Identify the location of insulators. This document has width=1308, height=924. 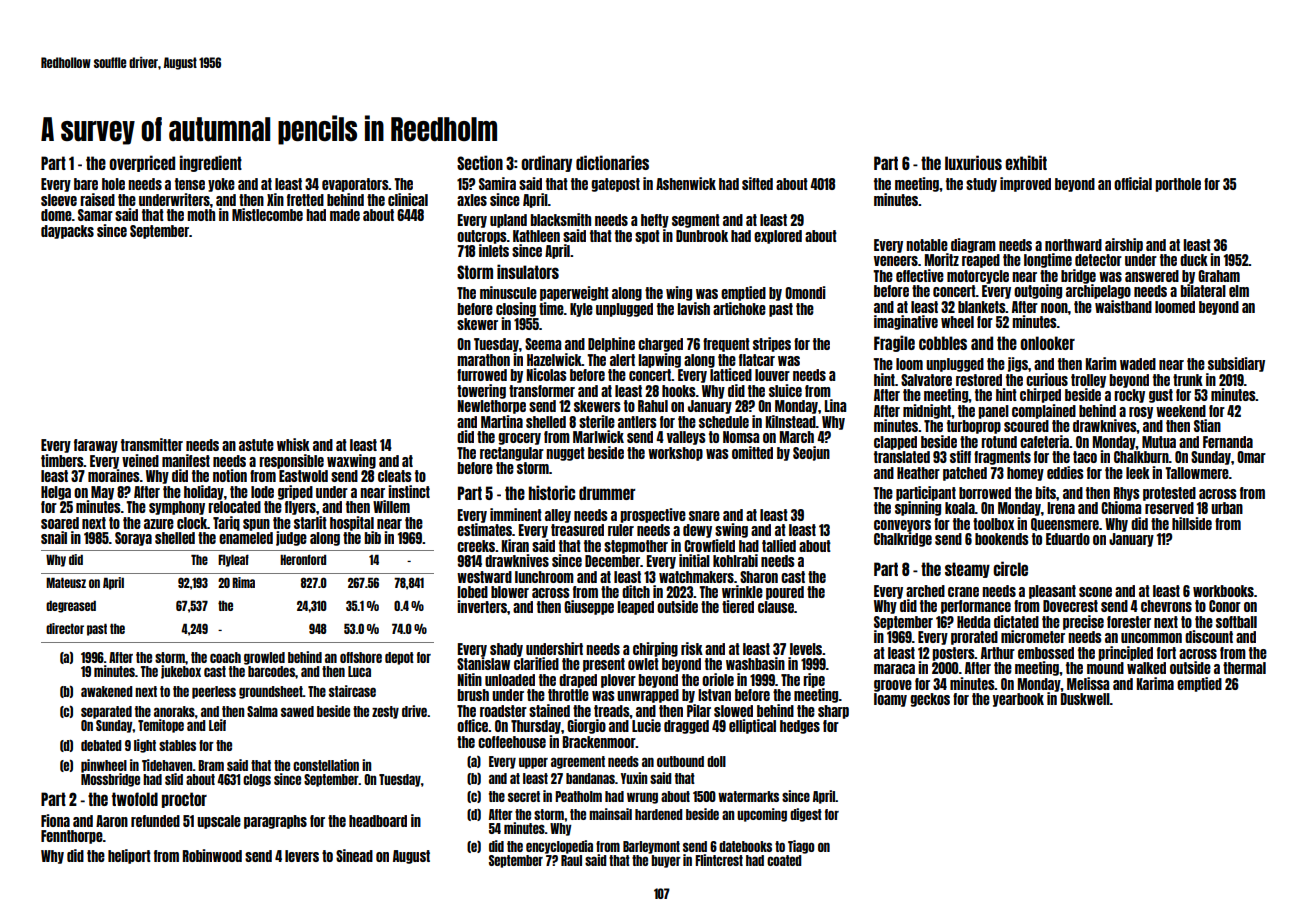
(528, 271).
